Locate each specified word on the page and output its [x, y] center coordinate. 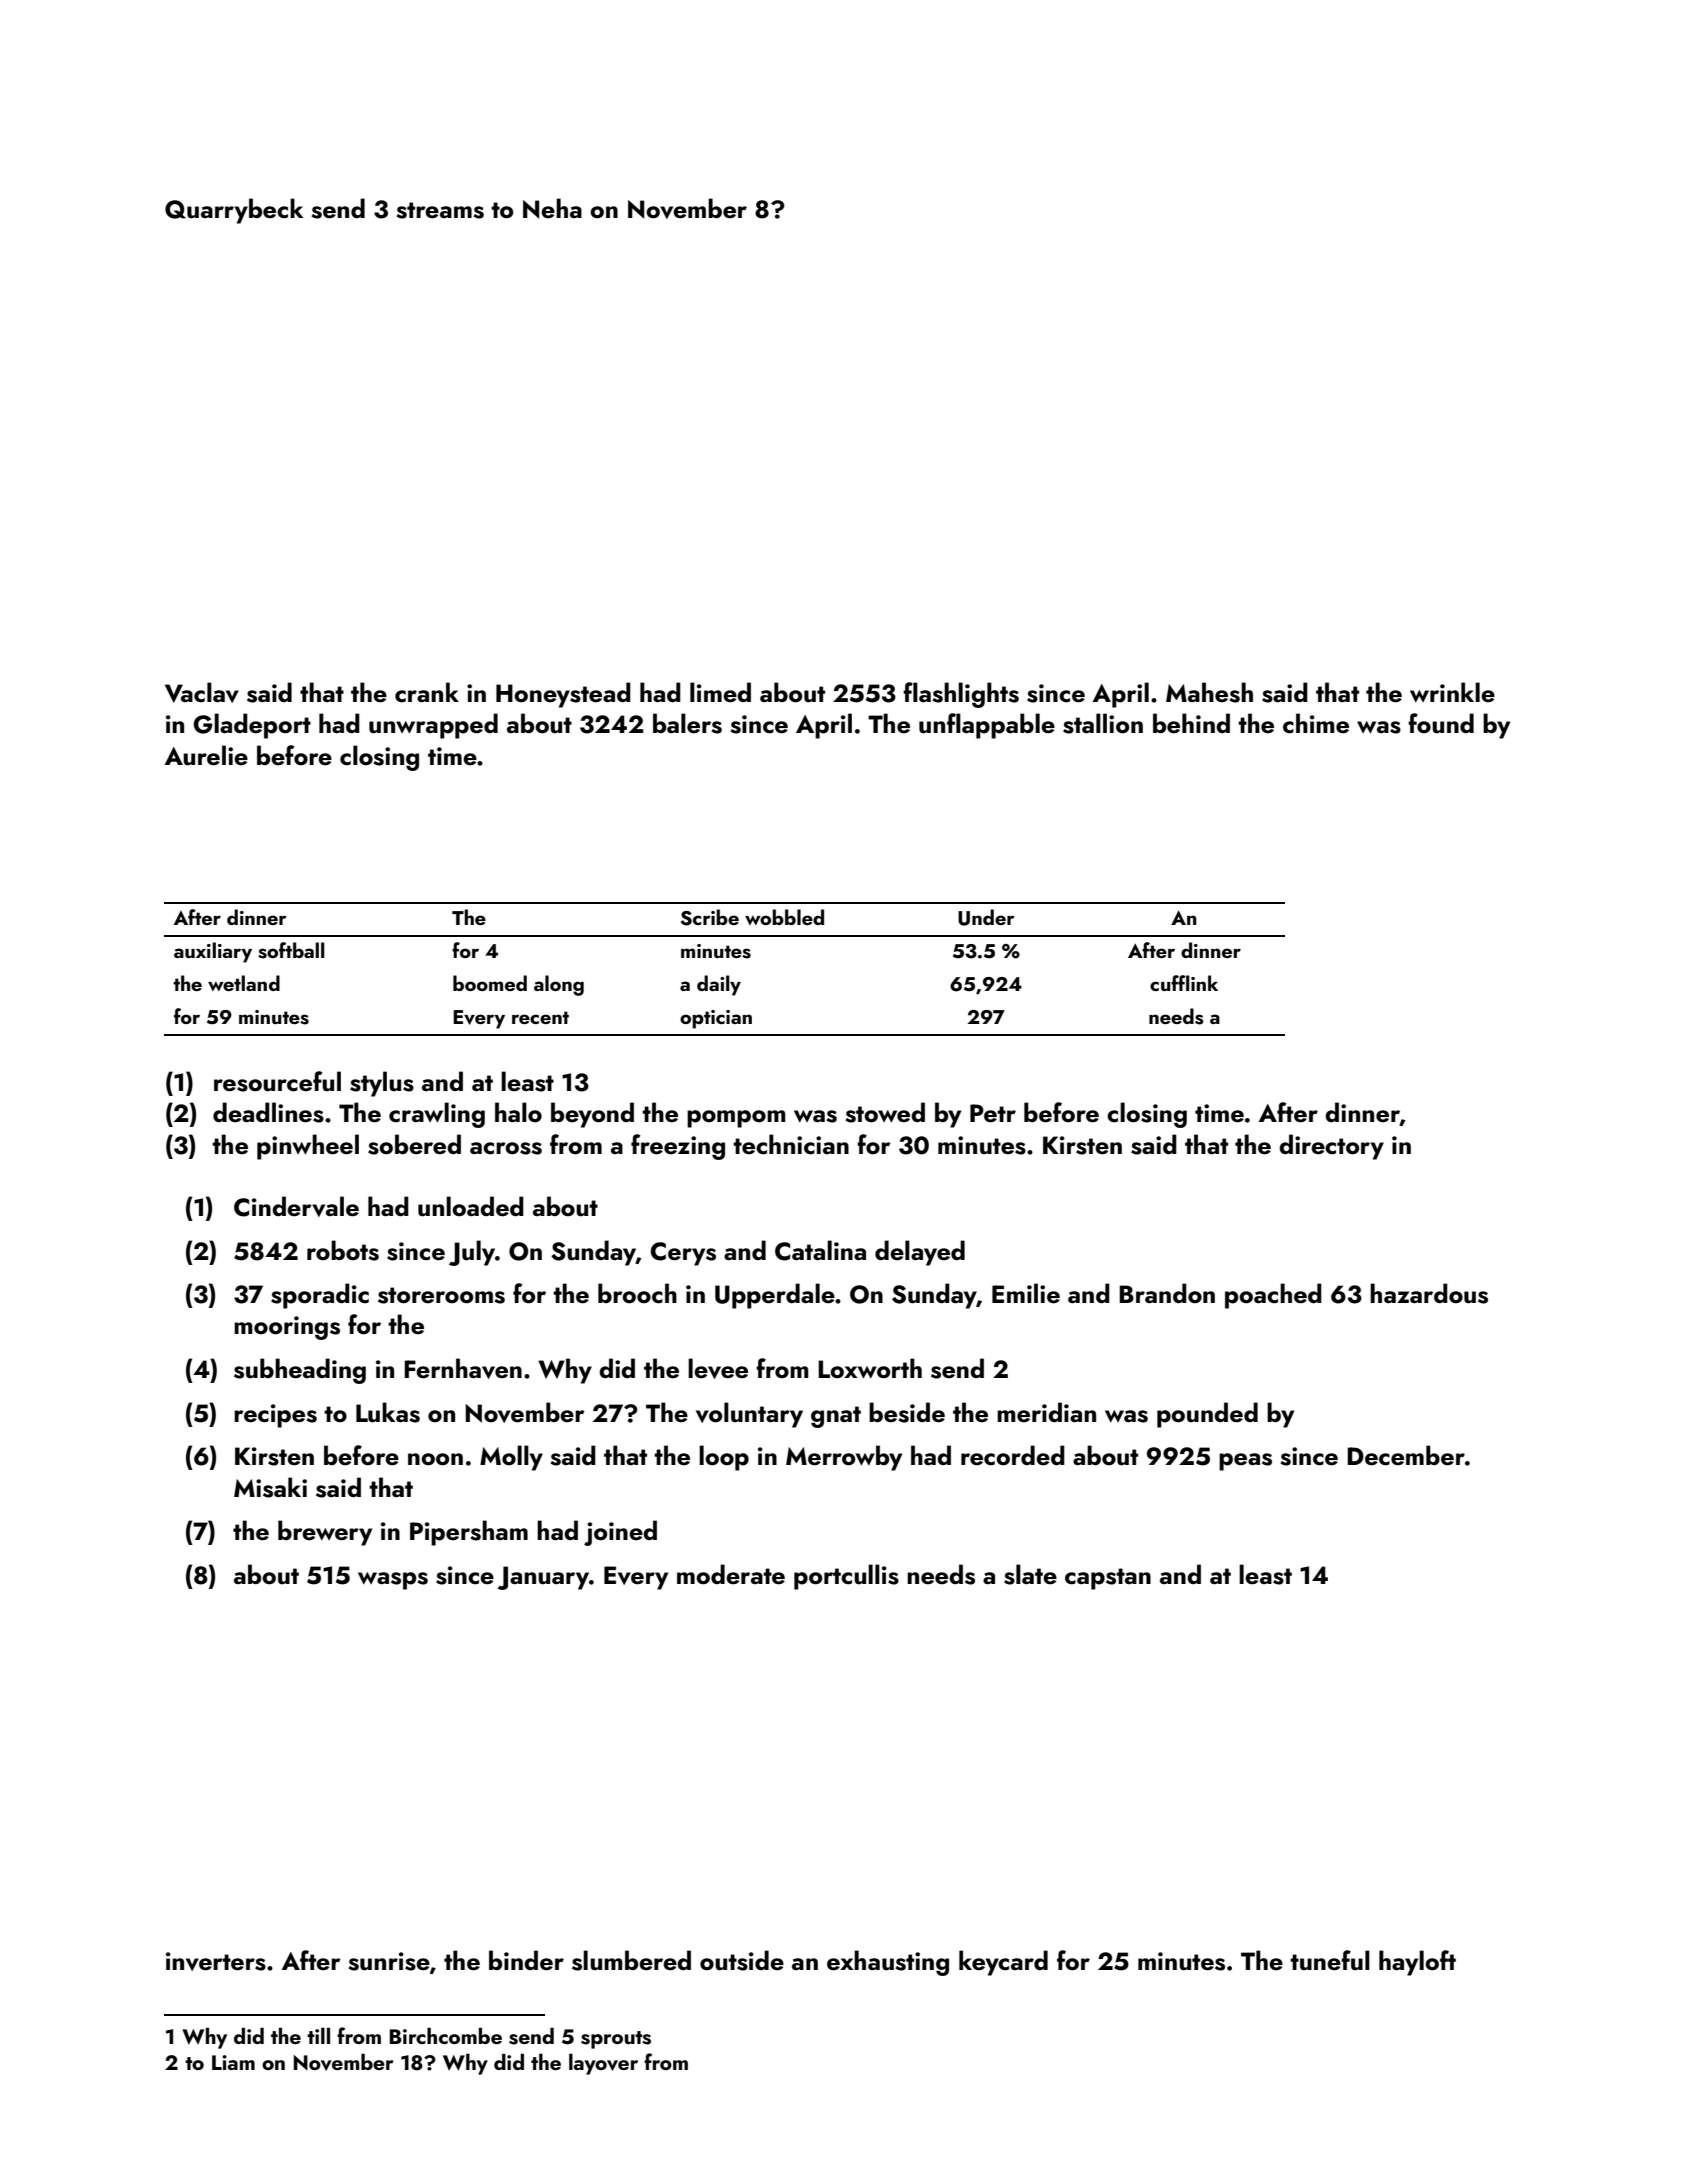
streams [440, 210]
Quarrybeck [234, 211]
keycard [1003, 1963]
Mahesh [1209, 692]
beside [907, 1412]
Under [986, 917]
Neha [552, 208]
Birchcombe [446, 2036]
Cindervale [296, 1206]
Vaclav [202, 692]
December [1406, 1455]
